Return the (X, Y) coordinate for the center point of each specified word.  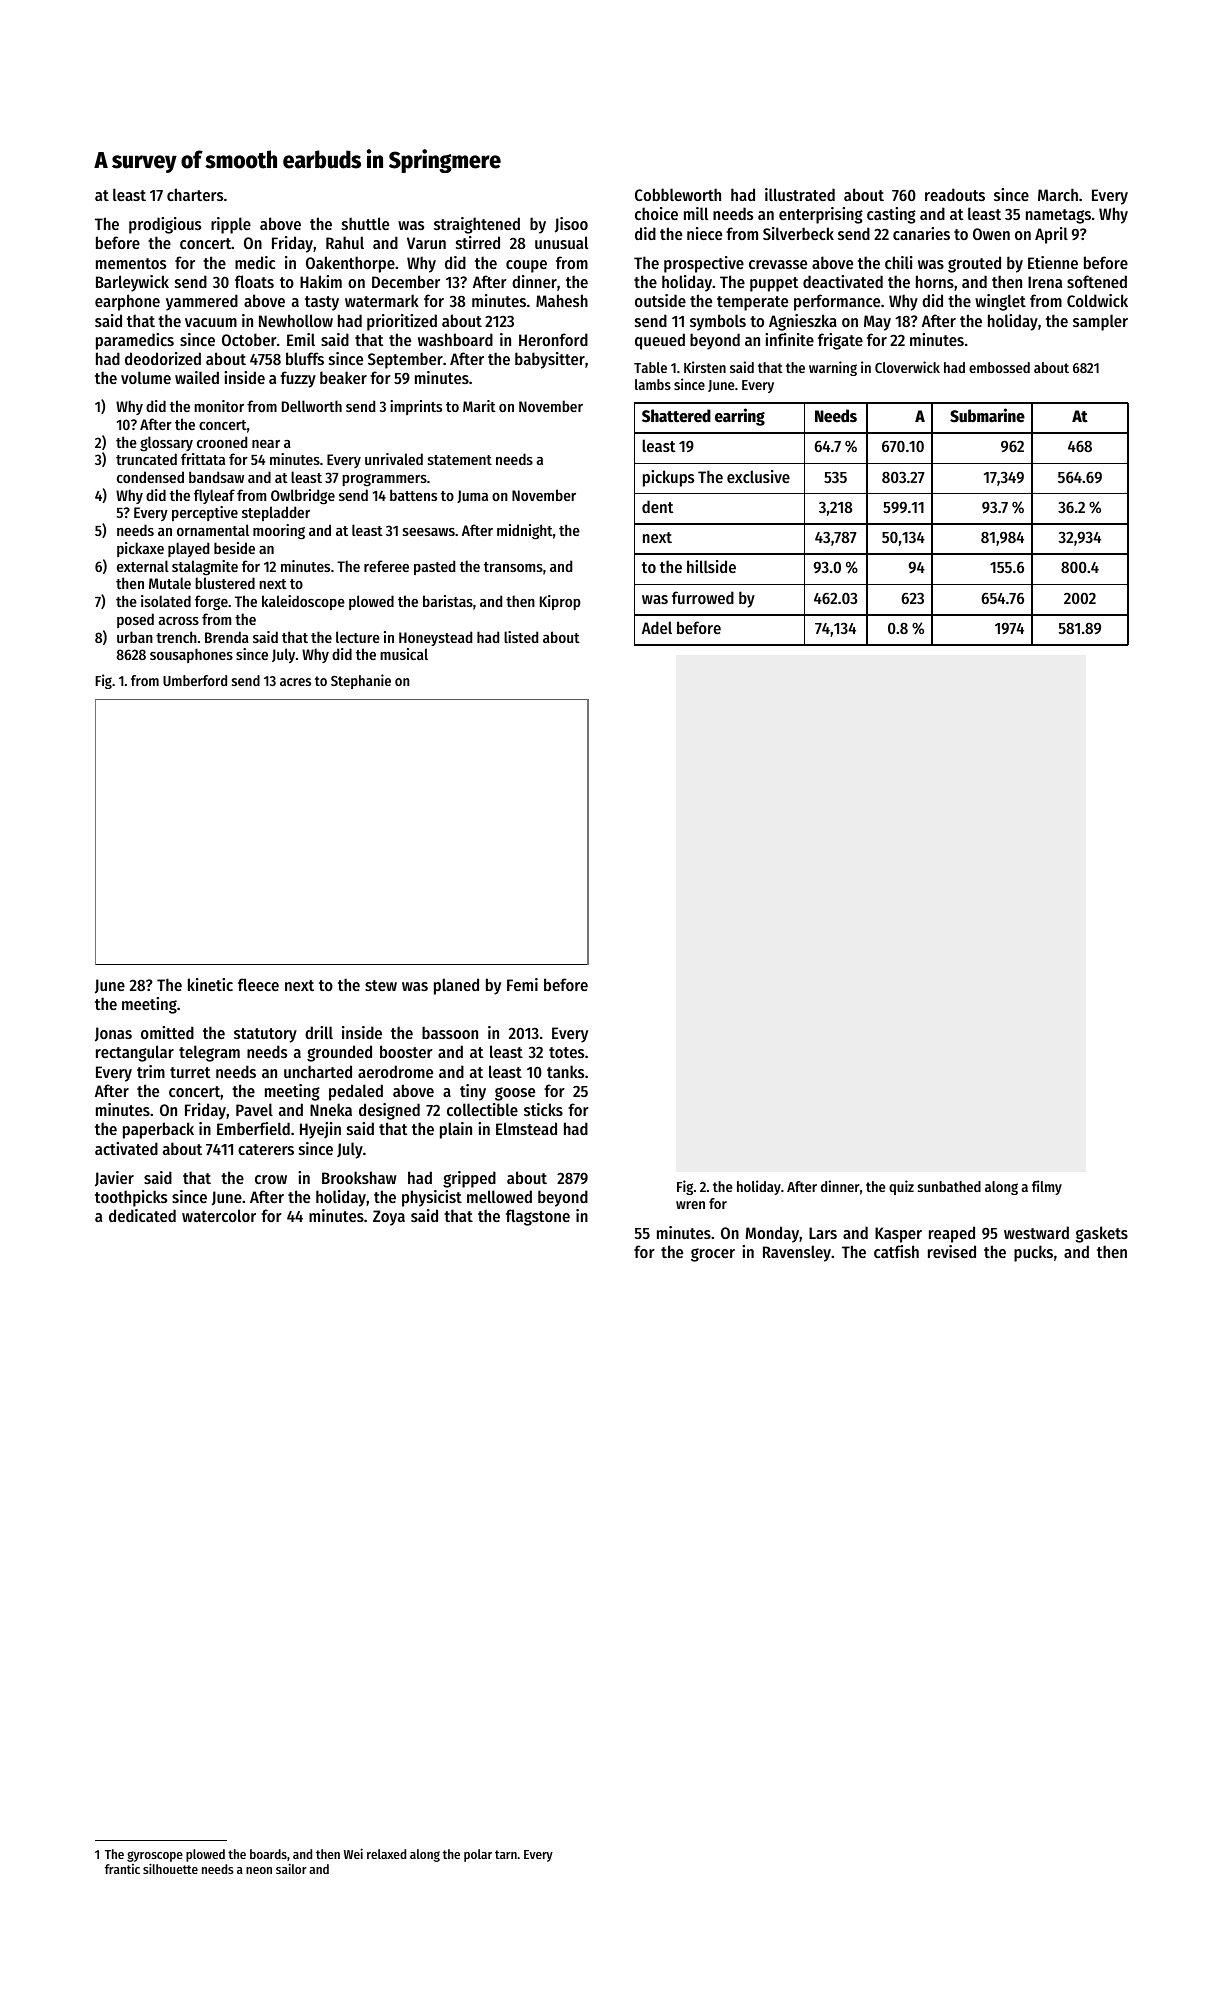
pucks (1033, 1253)
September (405, 360)
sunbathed (949, 1186)
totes (566, 1052)
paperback (158, 1130)
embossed (999, 367)
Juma (472, 496)
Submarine (987, 415)
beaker (343, 377)
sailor (291, 1868)
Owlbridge (303, 497)
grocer (713, 1255)
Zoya (389, 1218)
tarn (506, 1854)
